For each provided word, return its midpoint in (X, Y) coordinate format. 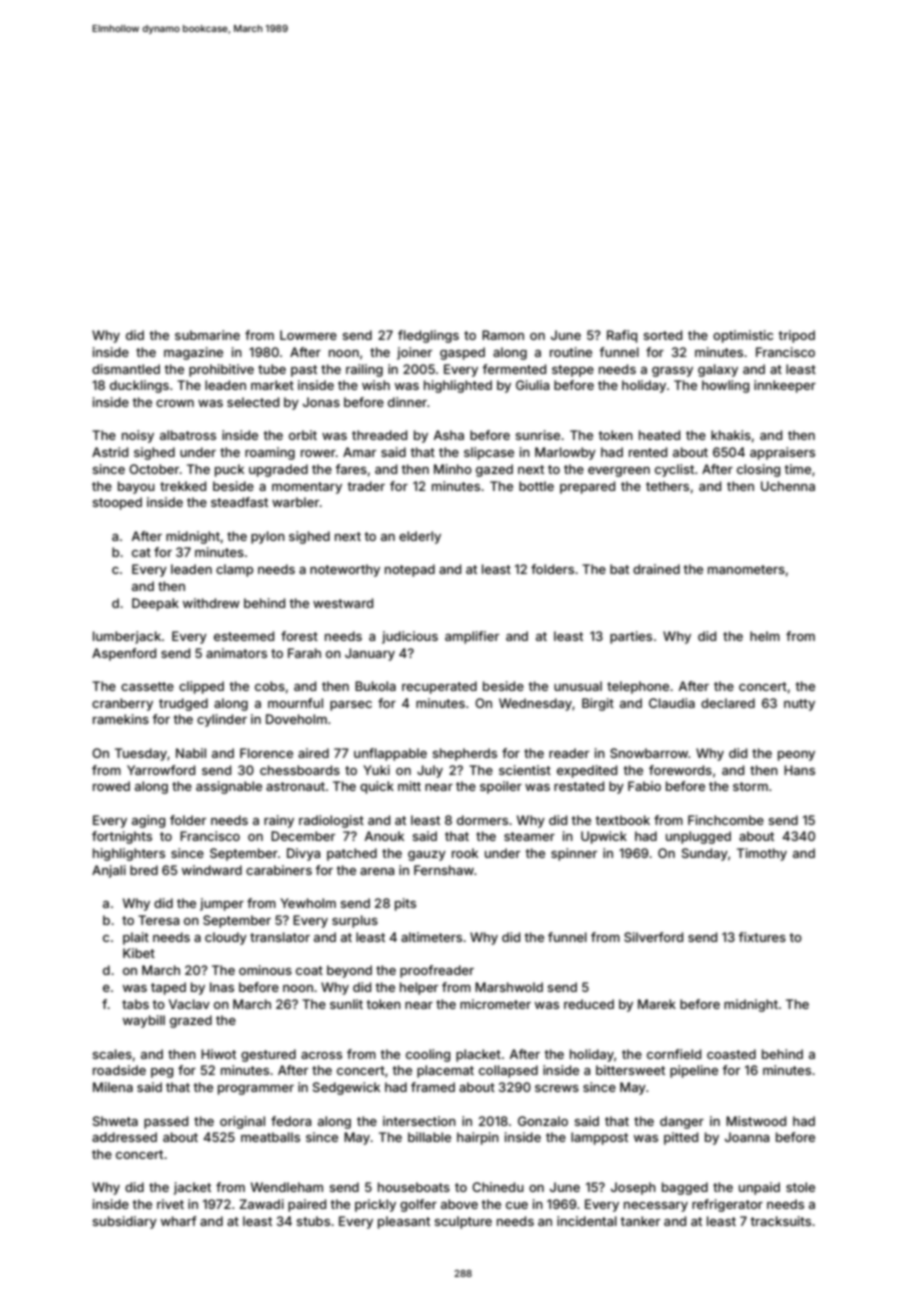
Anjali (109, 871)
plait (136, 938)
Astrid (110, 452)
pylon (268, 537)
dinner (407, 402)
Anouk (384, 836)
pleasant (404, 1222)
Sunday (705, 854)
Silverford (653, 937)
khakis (731, 435)
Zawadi (261, 1204)
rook (465, 853)
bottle (536, 486)
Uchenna (788, 486)
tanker (640, 1221)
